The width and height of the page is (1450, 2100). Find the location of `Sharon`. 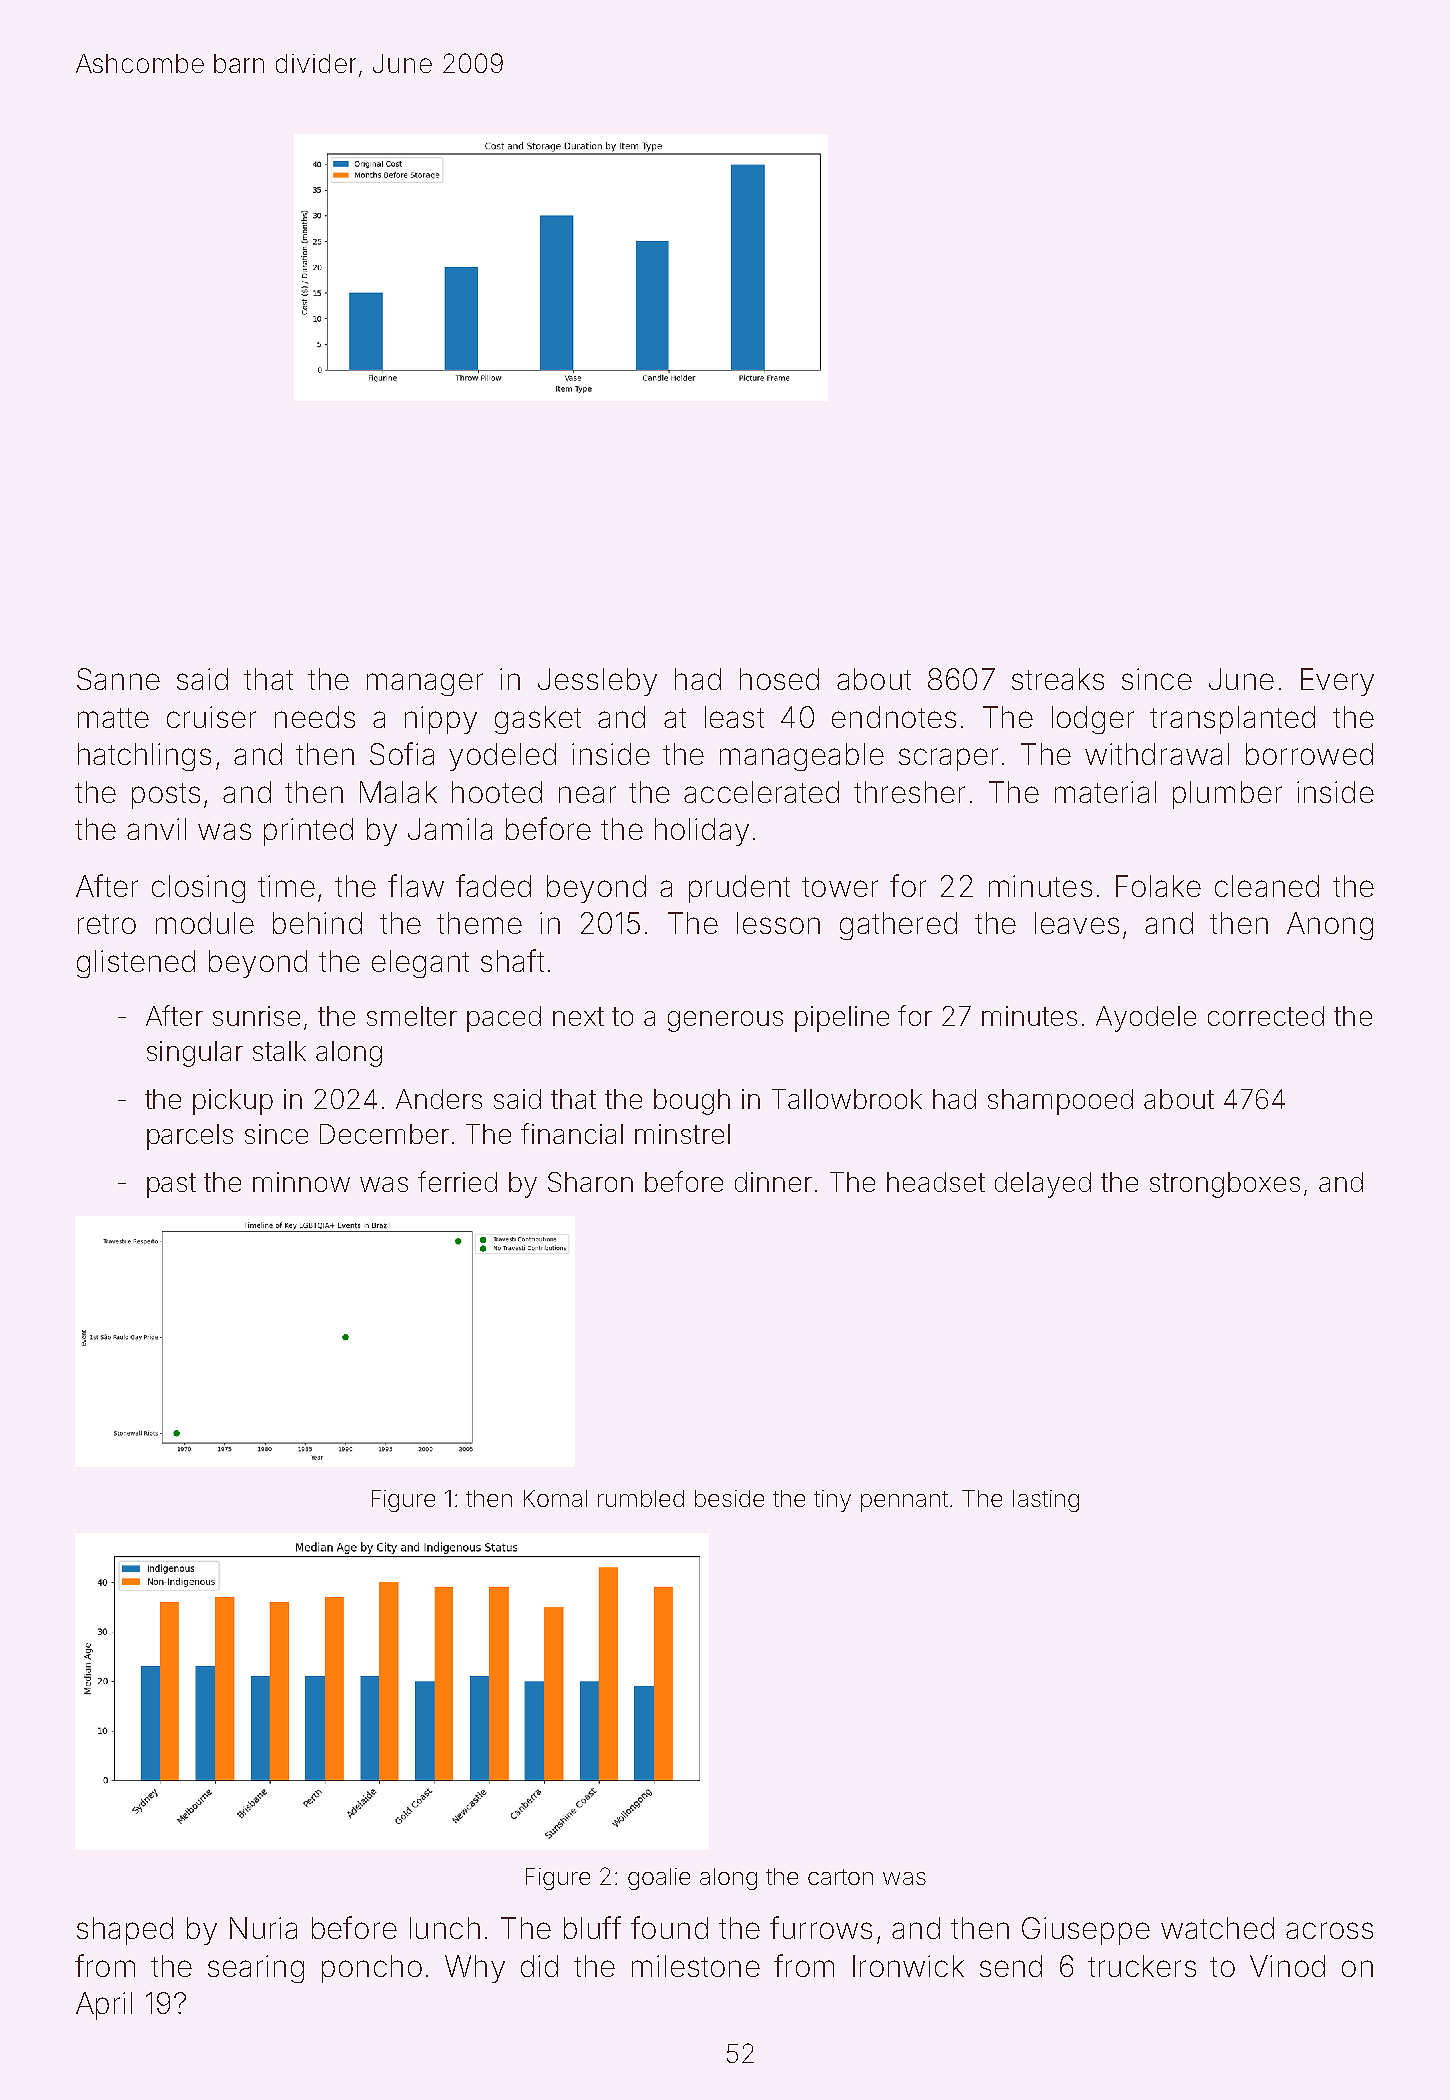

Sharon is located at coordinates (590, 1182).
